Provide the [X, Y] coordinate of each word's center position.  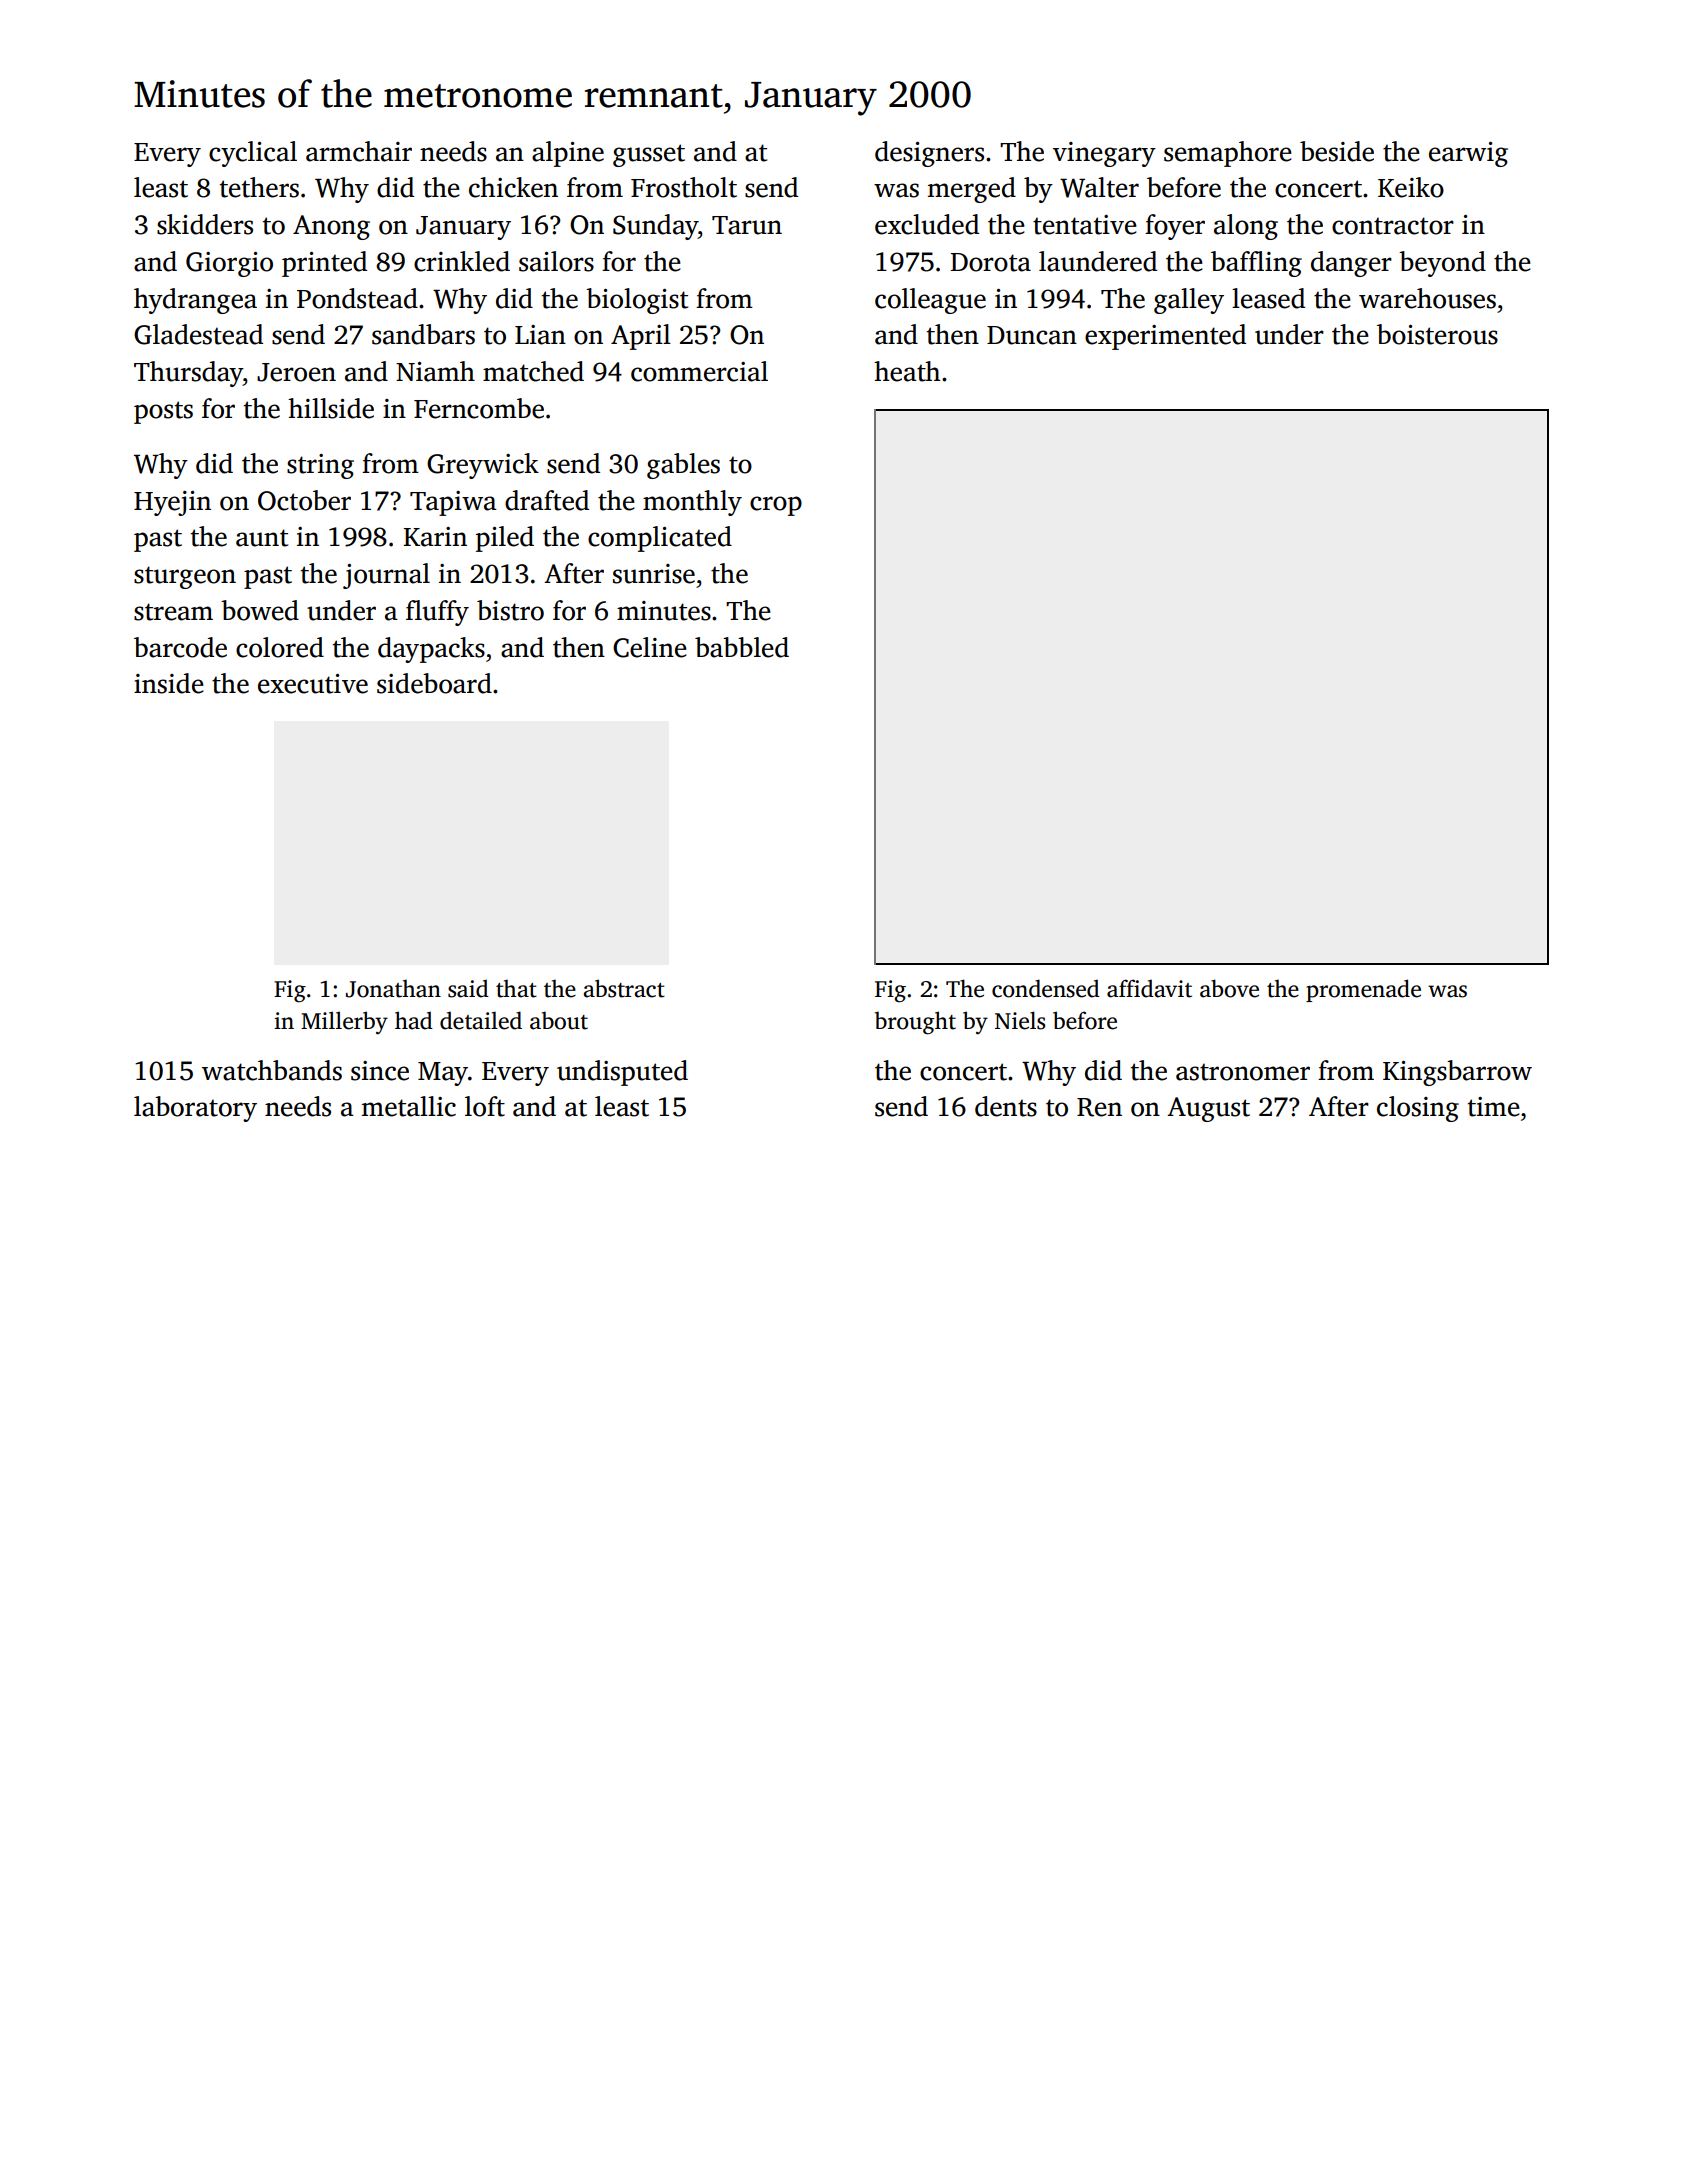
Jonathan [393, 988]
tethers [259, 187]
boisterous [1437, 334]
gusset [649, 155]
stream [173, 612]
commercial [699, 371]
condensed [1046, 988]
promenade [1363, 990]
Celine [650, 647]
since [380, 1071]
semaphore [1228, 154]
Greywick [483, 466]
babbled [742, 647]
